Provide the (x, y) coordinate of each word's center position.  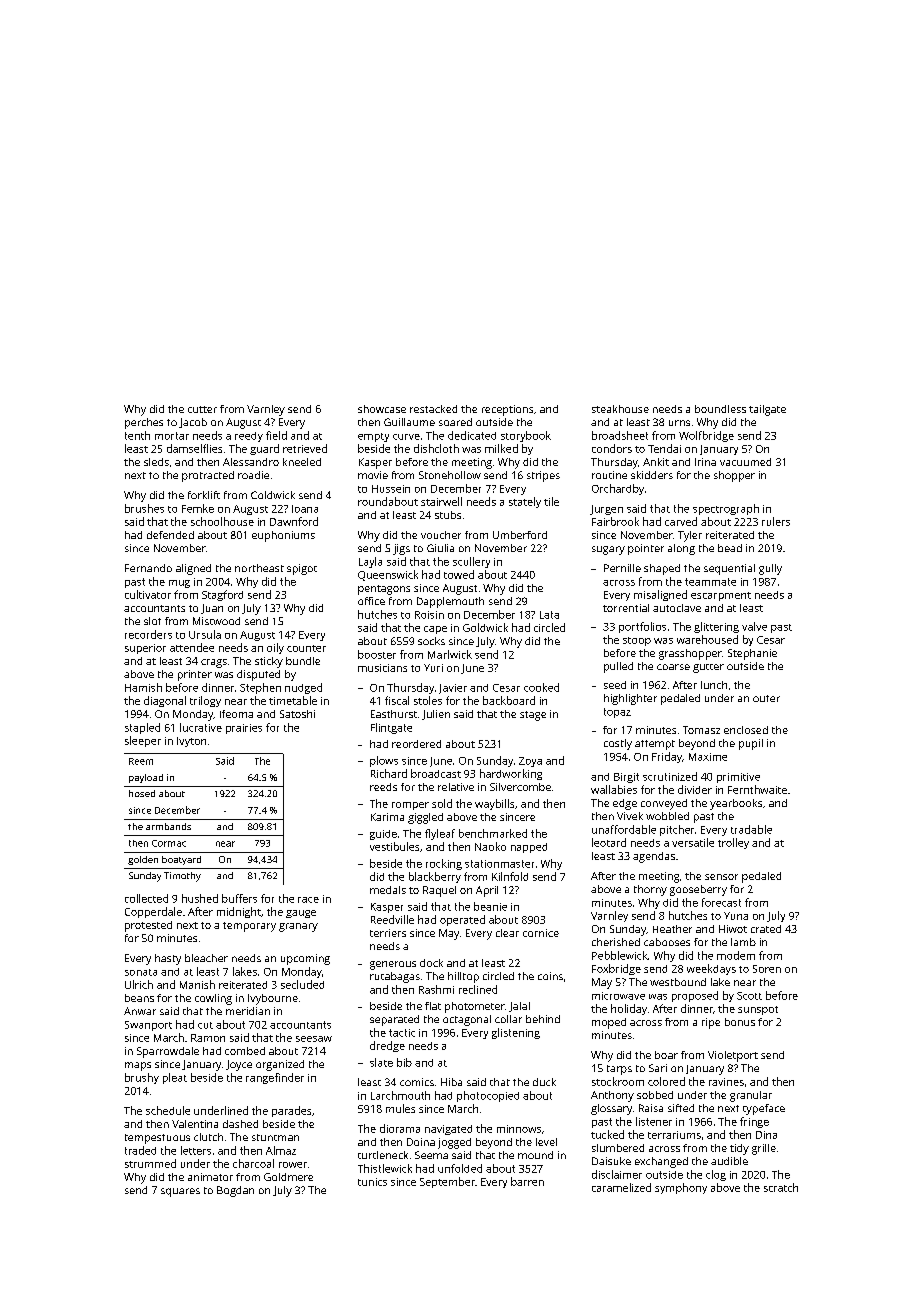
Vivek (630, 816)
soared (455, 422)
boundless (720, 409)
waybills (494, 804)
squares (180, 1192)
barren (527, 1181)
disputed (258, 675)
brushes (144, 508)
